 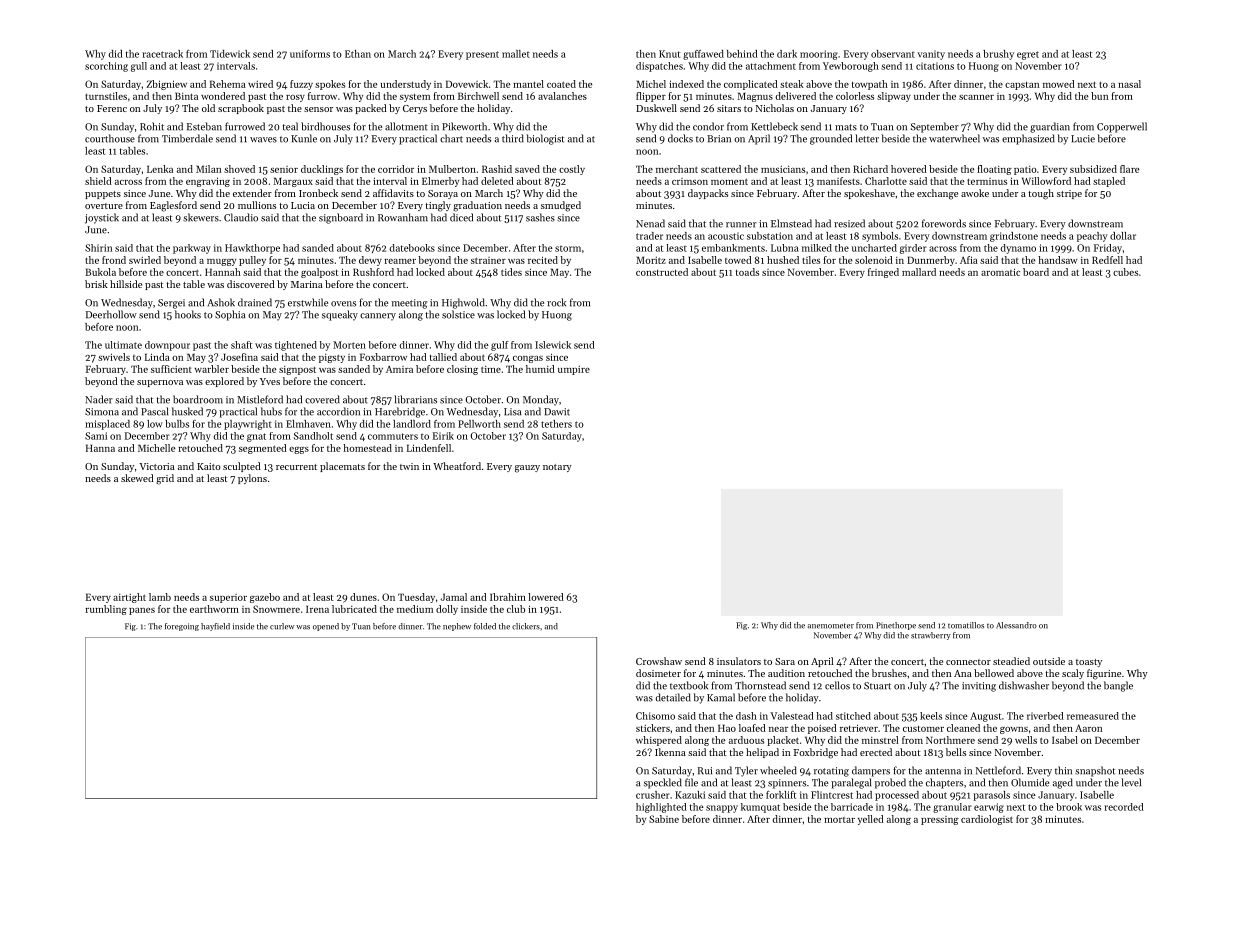 I want to click on Shirin, so click(x=98, y=248).
